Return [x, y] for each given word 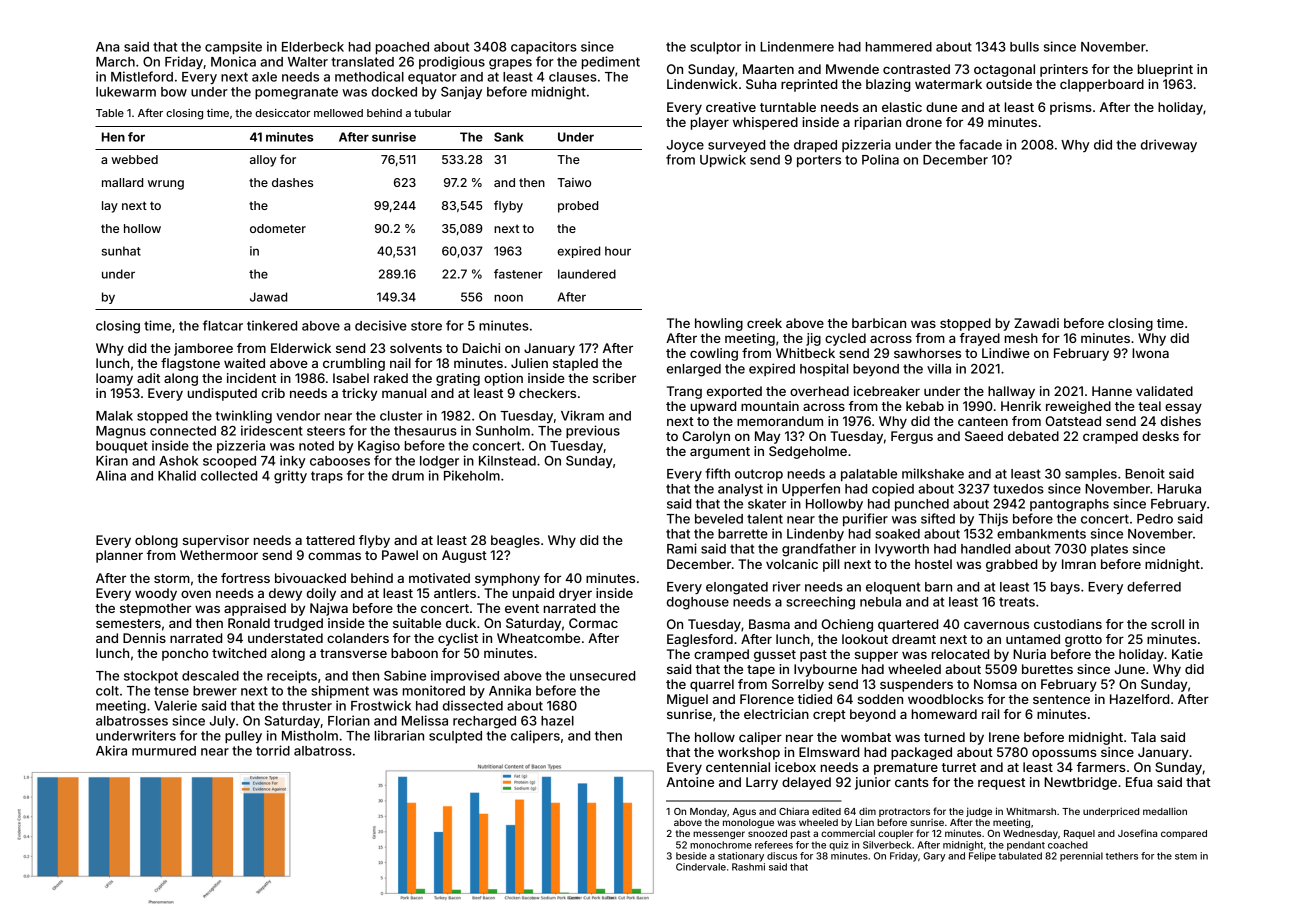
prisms [1071, 108]
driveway [1169, 145]
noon [508, 298]
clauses [573, 77]
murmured [164, 751]
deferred [1154, 586]
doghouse [698, 603]
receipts [292, 676]
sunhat [121, 251]
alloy [263, 161]
